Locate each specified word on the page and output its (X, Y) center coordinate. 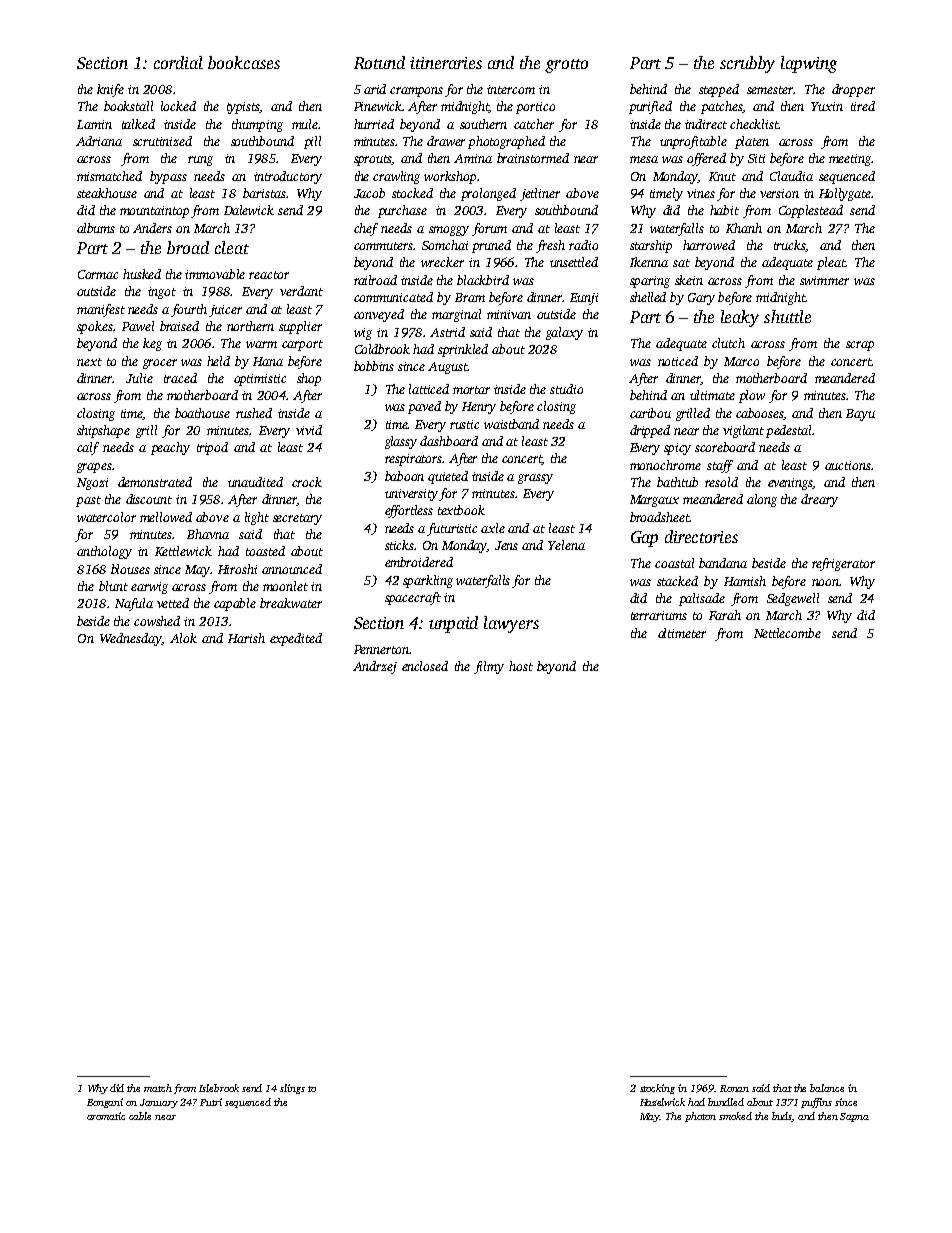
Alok (183, 638)
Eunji (584, 299)
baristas (264, 193)
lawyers (511, 624)
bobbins (374, 366)
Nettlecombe (787, 633)
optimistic (260, 380)
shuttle (787, 316)
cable (140, 1116)
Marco (741, 361)
